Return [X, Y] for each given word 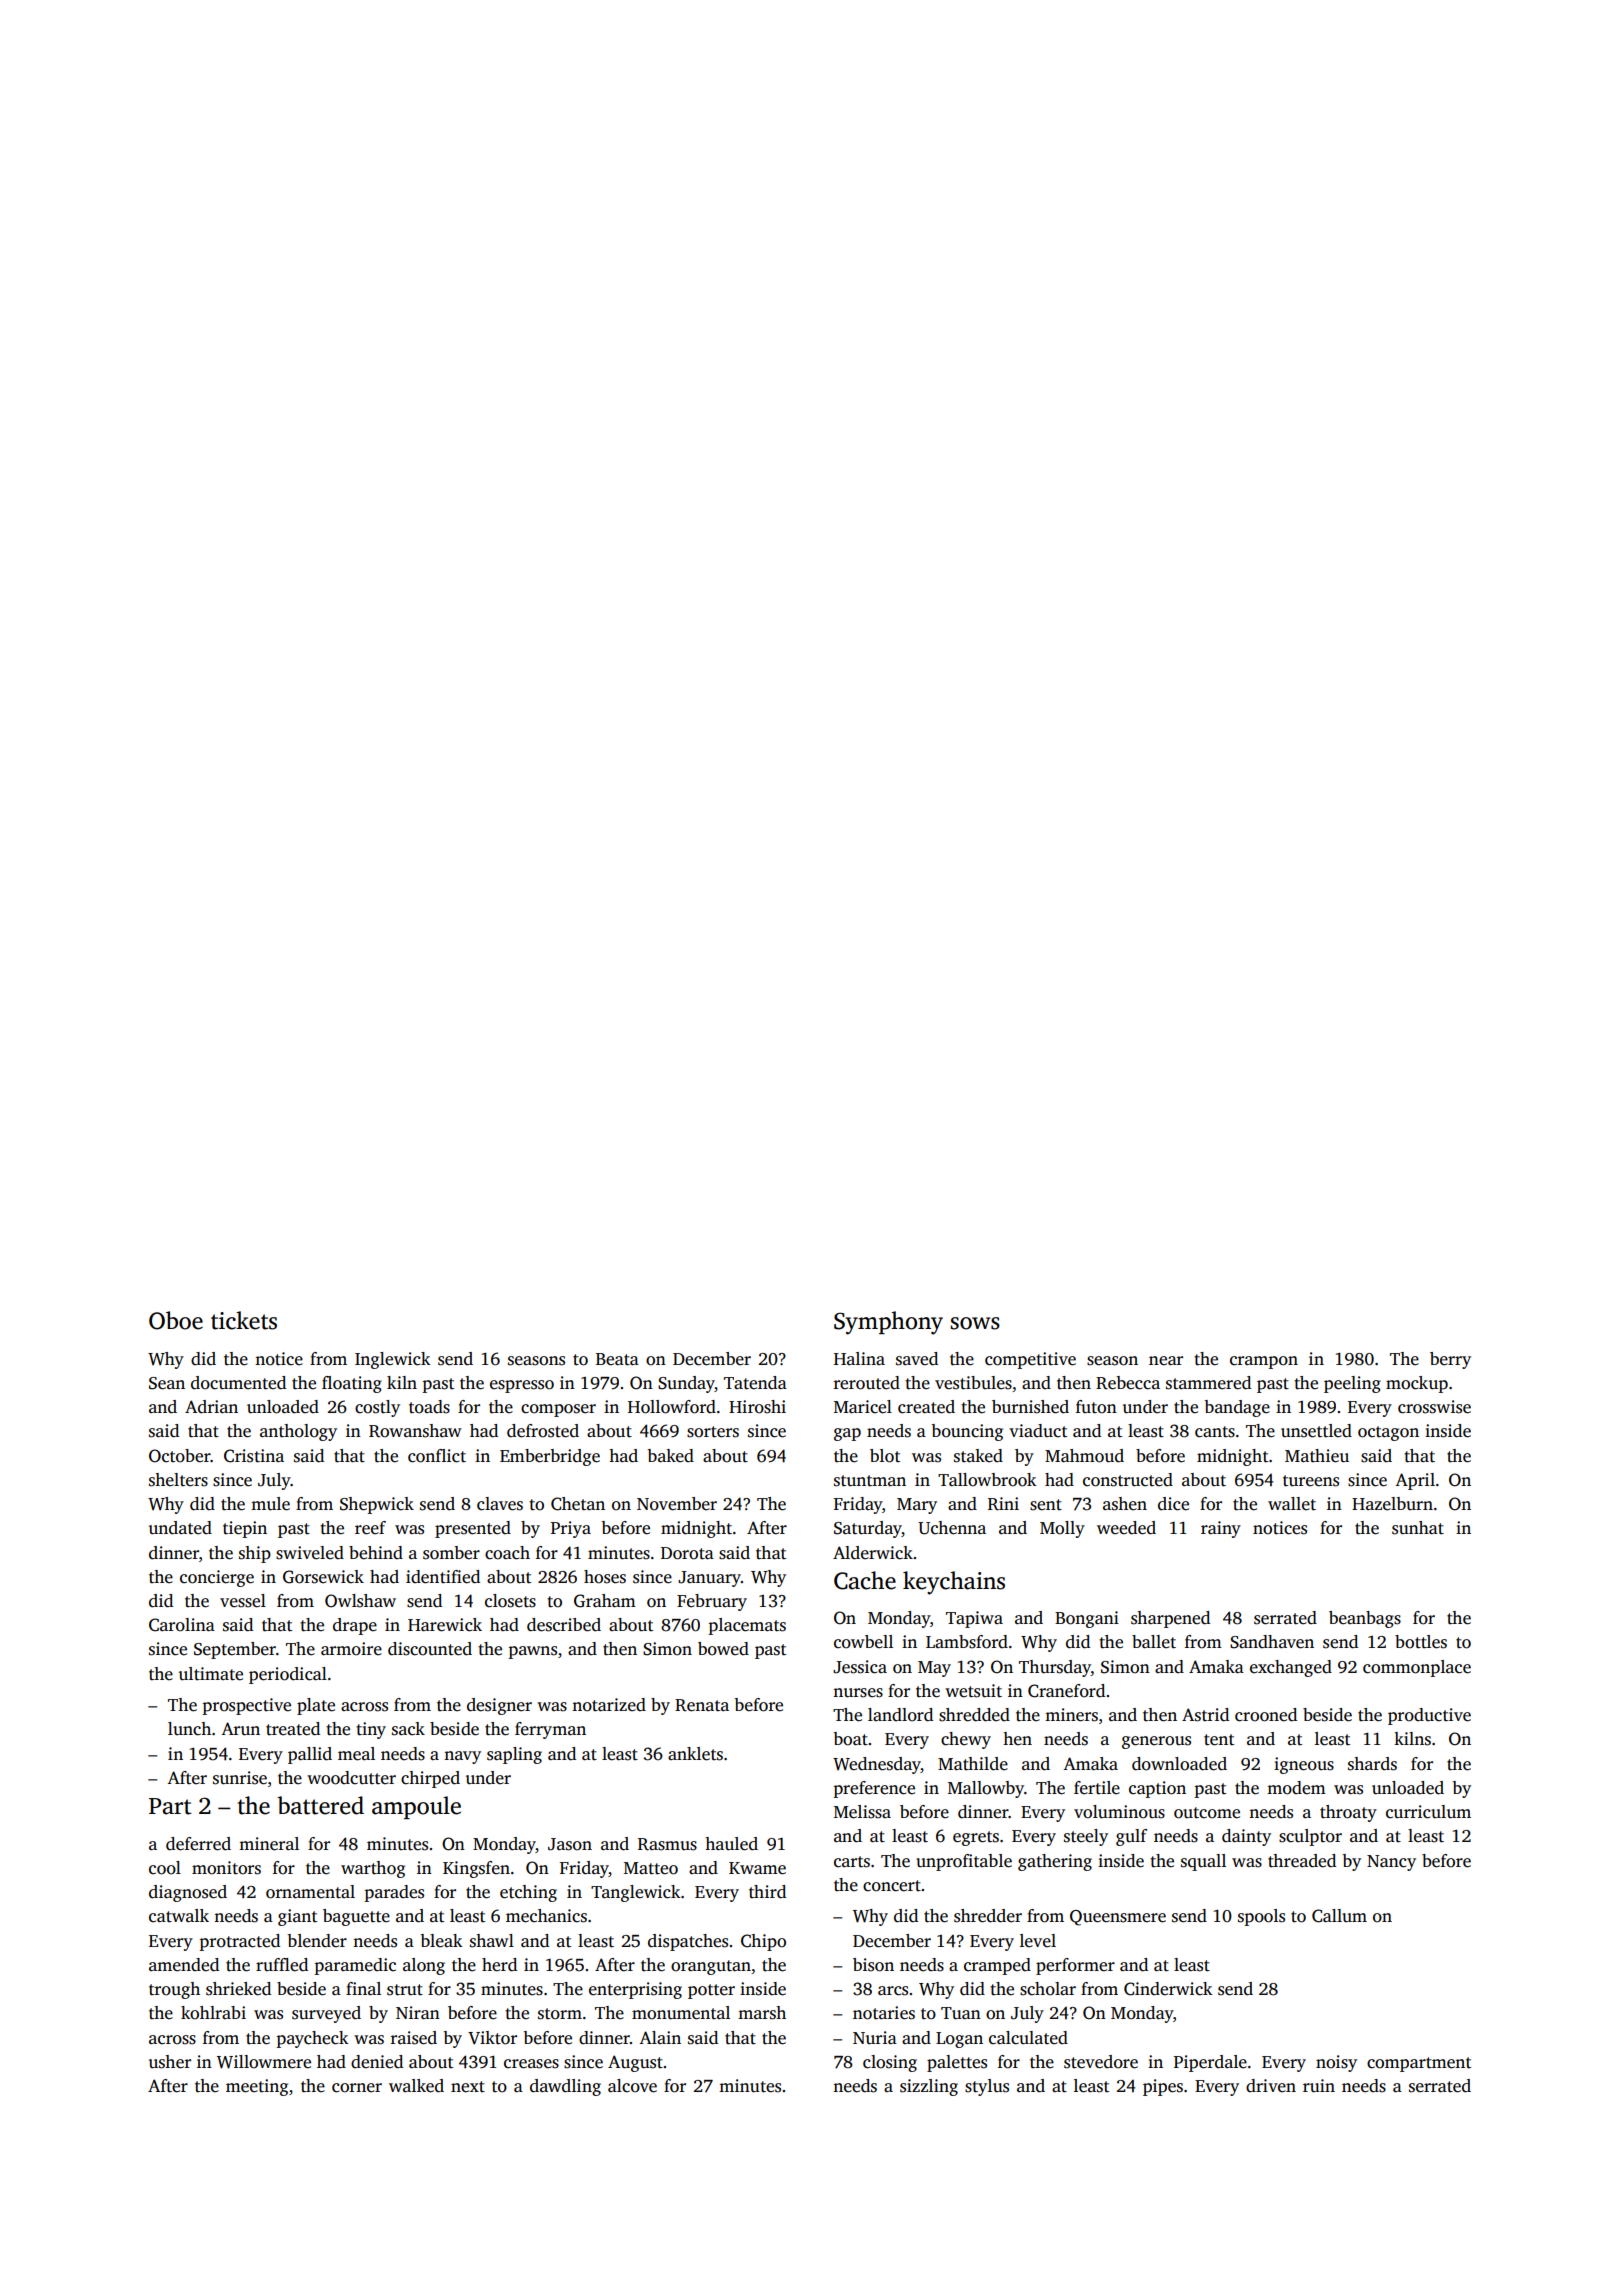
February [712, 1602]
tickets [244, 1320]
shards [1372, 1764]
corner [357, 2088]
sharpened [1170, 1619]
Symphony [888, 1323]
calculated [1028, 2038]
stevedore [1101, 2062]
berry [1450, 1360]
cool [165, 1868]
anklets [695, 1754]
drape [355, 1626]
